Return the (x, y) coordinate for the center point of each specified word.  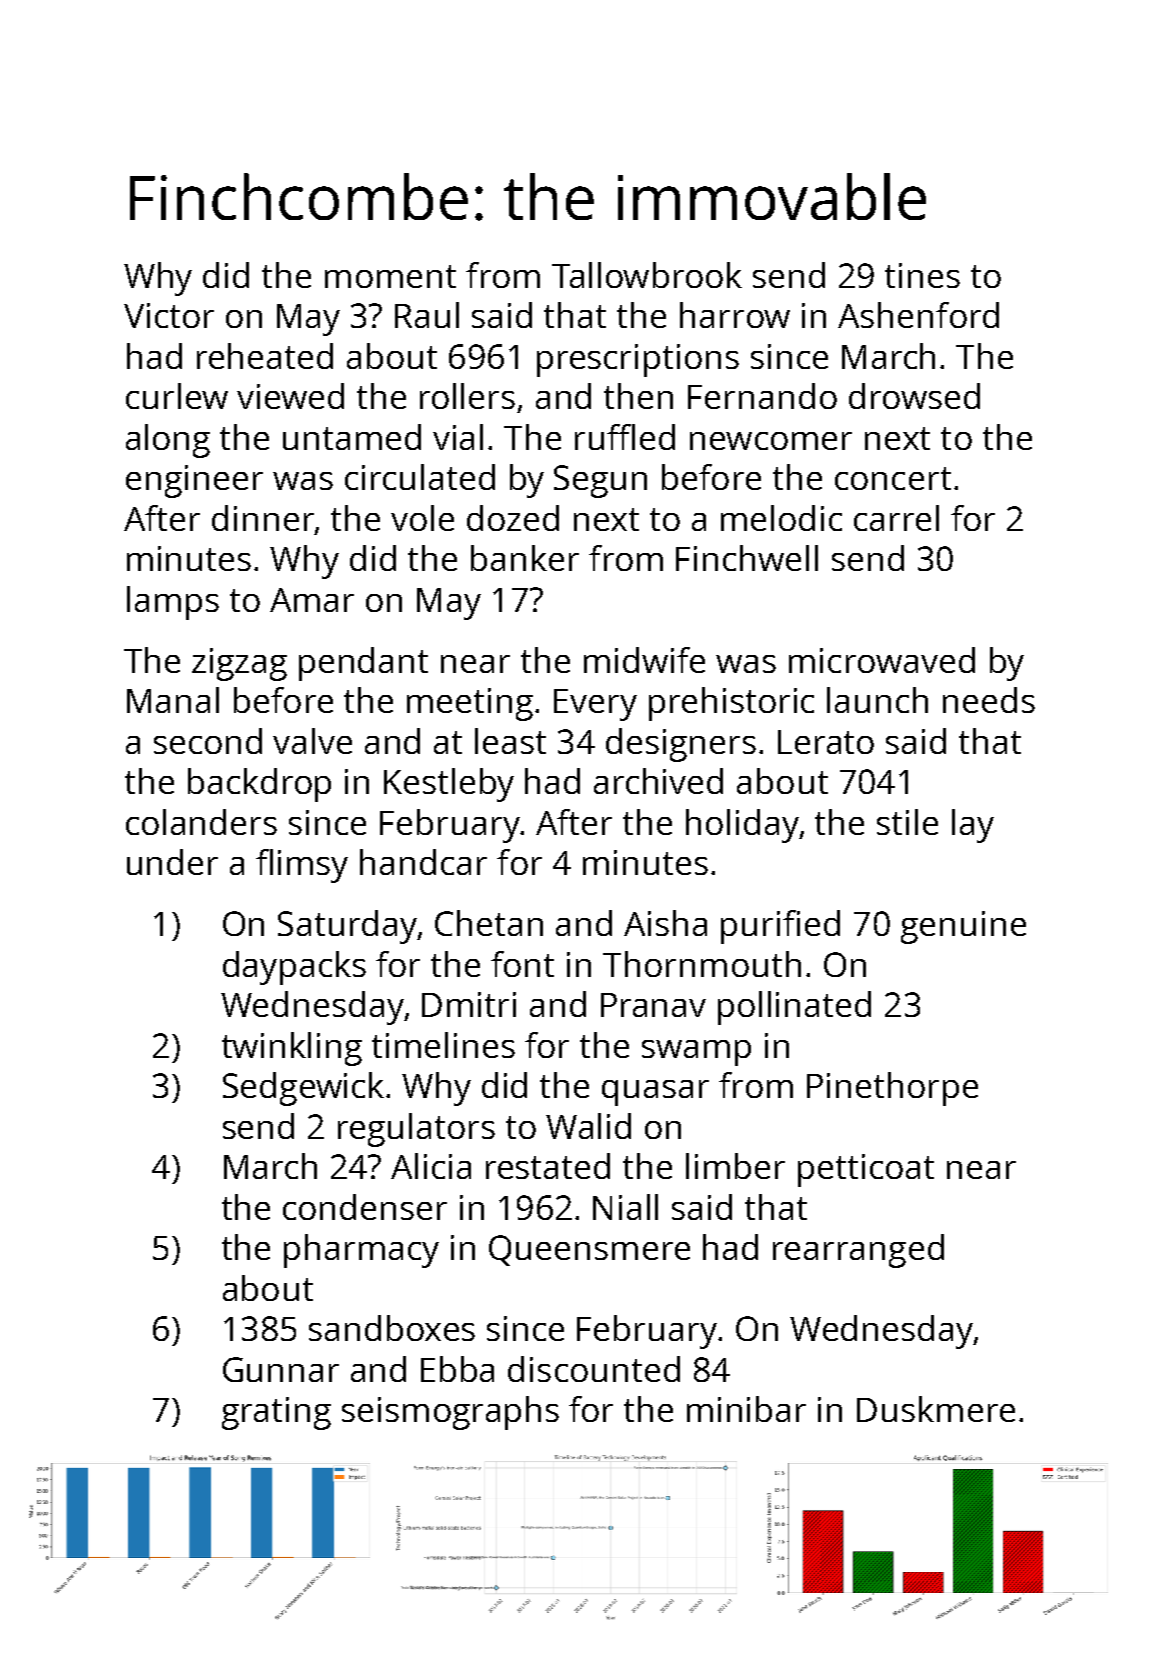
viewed (290, 396)
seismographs (450, 1413)
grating (276, 1413)
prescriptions (638, 360)
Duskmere (936, 1409)
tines (922, 275)
